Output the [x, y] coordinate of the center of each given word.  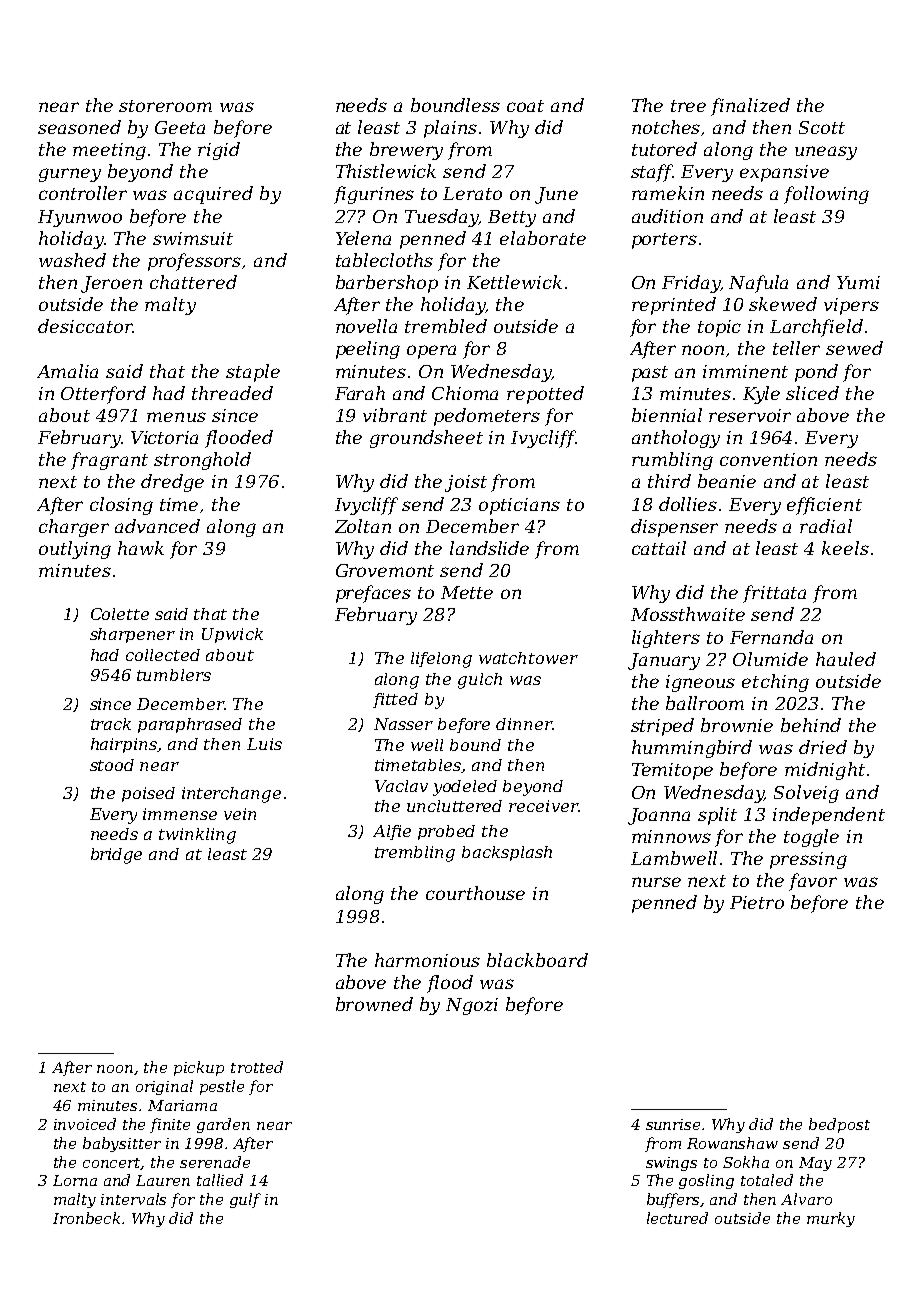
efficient [824, 506]
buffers [673, 1200]
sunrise [673, 1124]
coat [525, 106]
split [717, 816]
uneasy [826, 153]
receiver [543, 806]
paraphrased [190, 725]
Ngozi [472, 1006]
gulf [245, 1200]
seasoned [79, 127]
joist [466, 483]
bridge [116, 856]
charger [74, 528]
